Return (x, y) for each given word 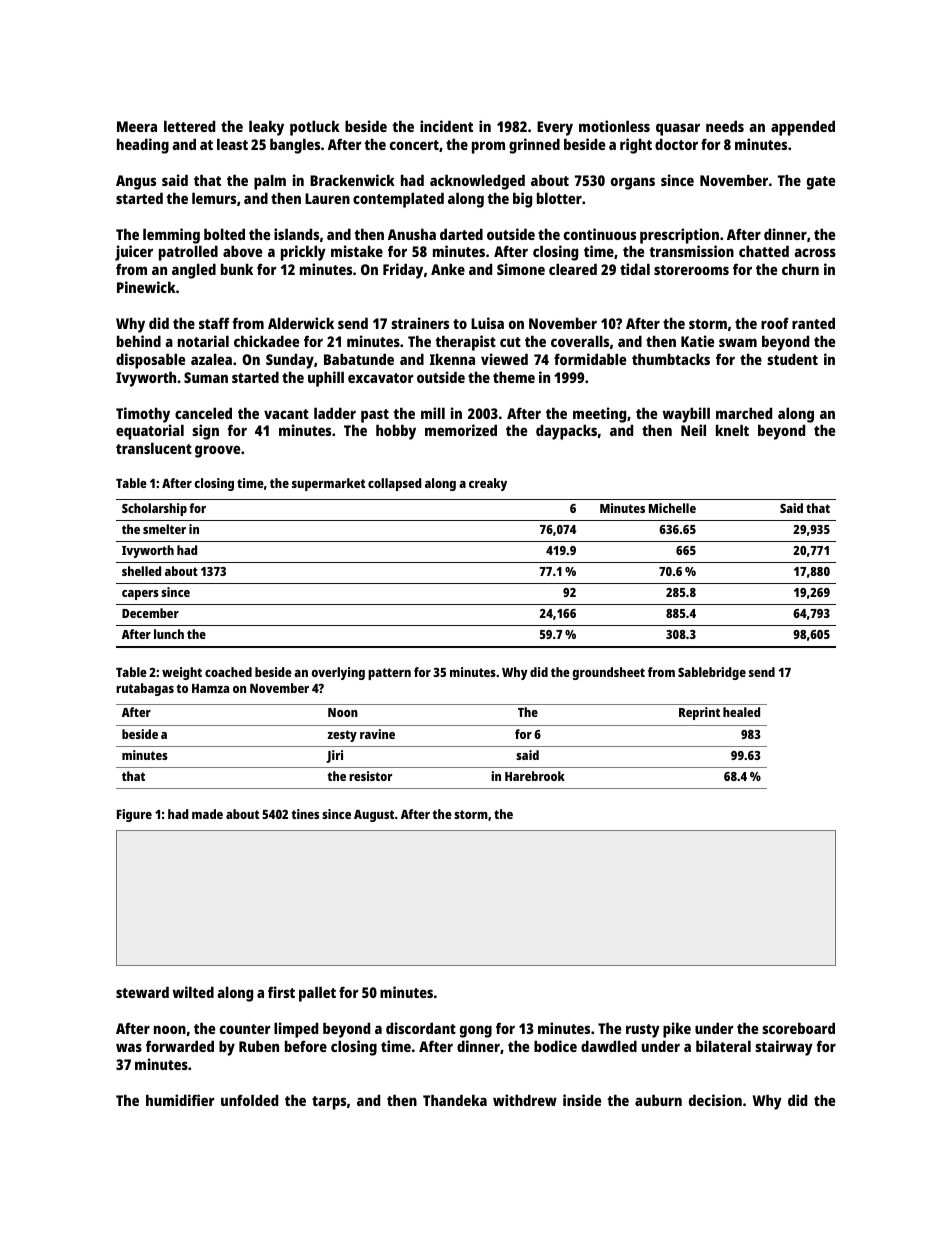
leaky (266, 128)
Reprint (699, 713)
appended (803, 128)
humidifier (180, 1100)
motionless (614, 126)
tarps (329, 1103)
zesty (342, 736)
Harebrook (535, 776)
